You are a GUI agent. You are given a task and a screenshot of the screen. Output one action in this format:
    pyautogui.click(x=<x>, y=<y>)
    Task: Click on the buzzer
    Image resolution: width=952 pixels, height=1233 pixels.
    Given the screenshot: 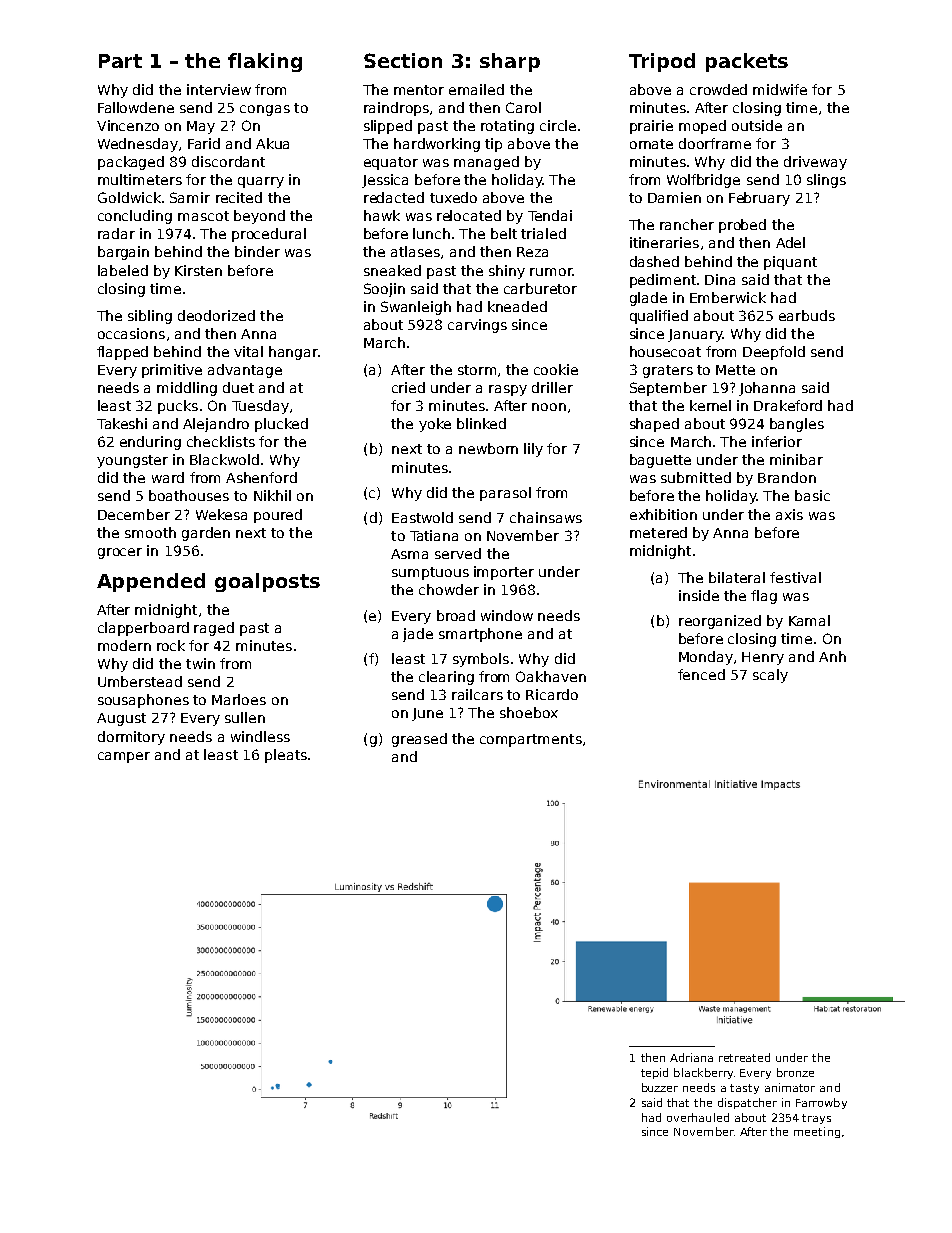 What is the action you would take?
    pyautogui.click(x=660, y=1087)
